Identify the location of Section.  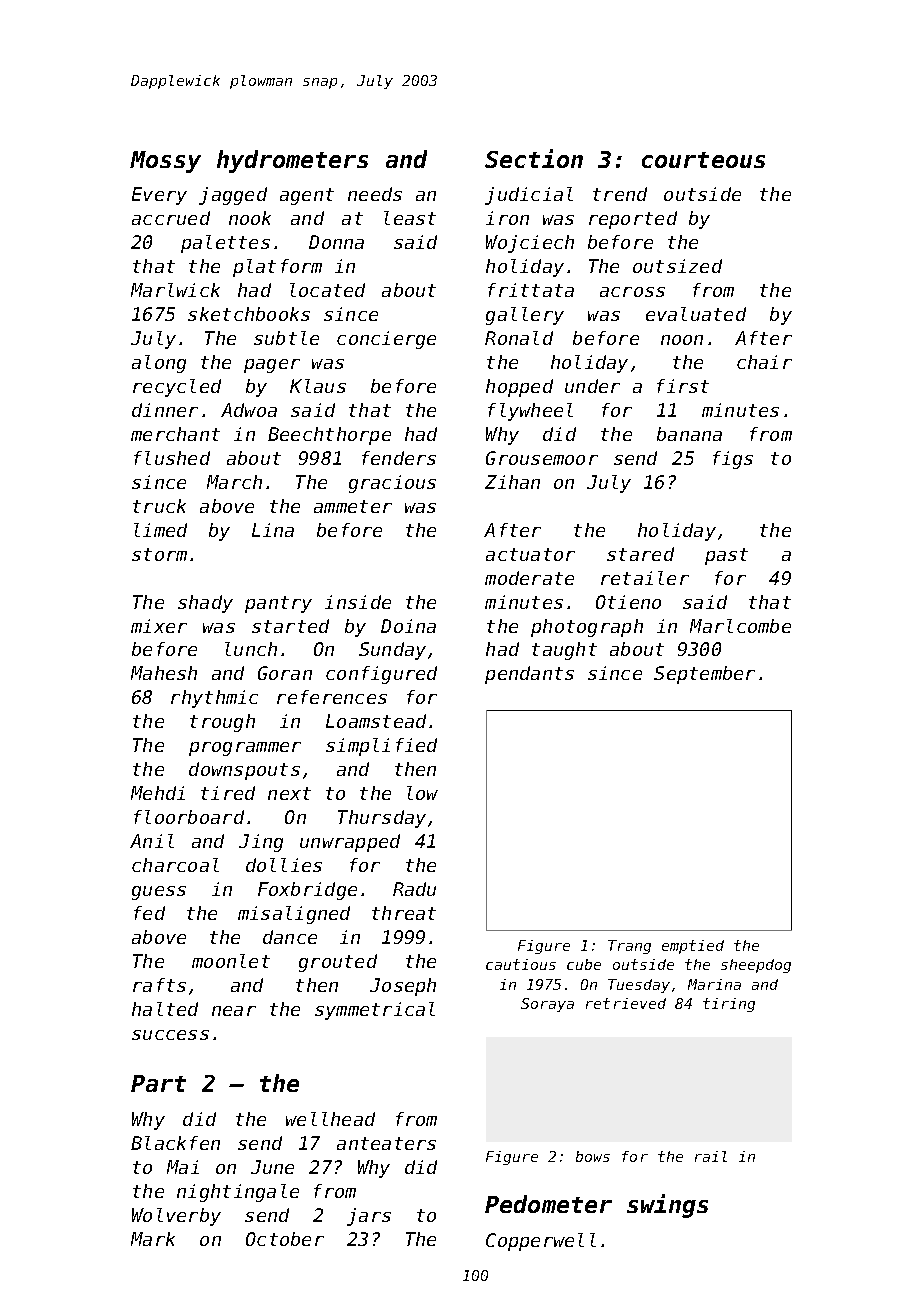
(534, 158).
